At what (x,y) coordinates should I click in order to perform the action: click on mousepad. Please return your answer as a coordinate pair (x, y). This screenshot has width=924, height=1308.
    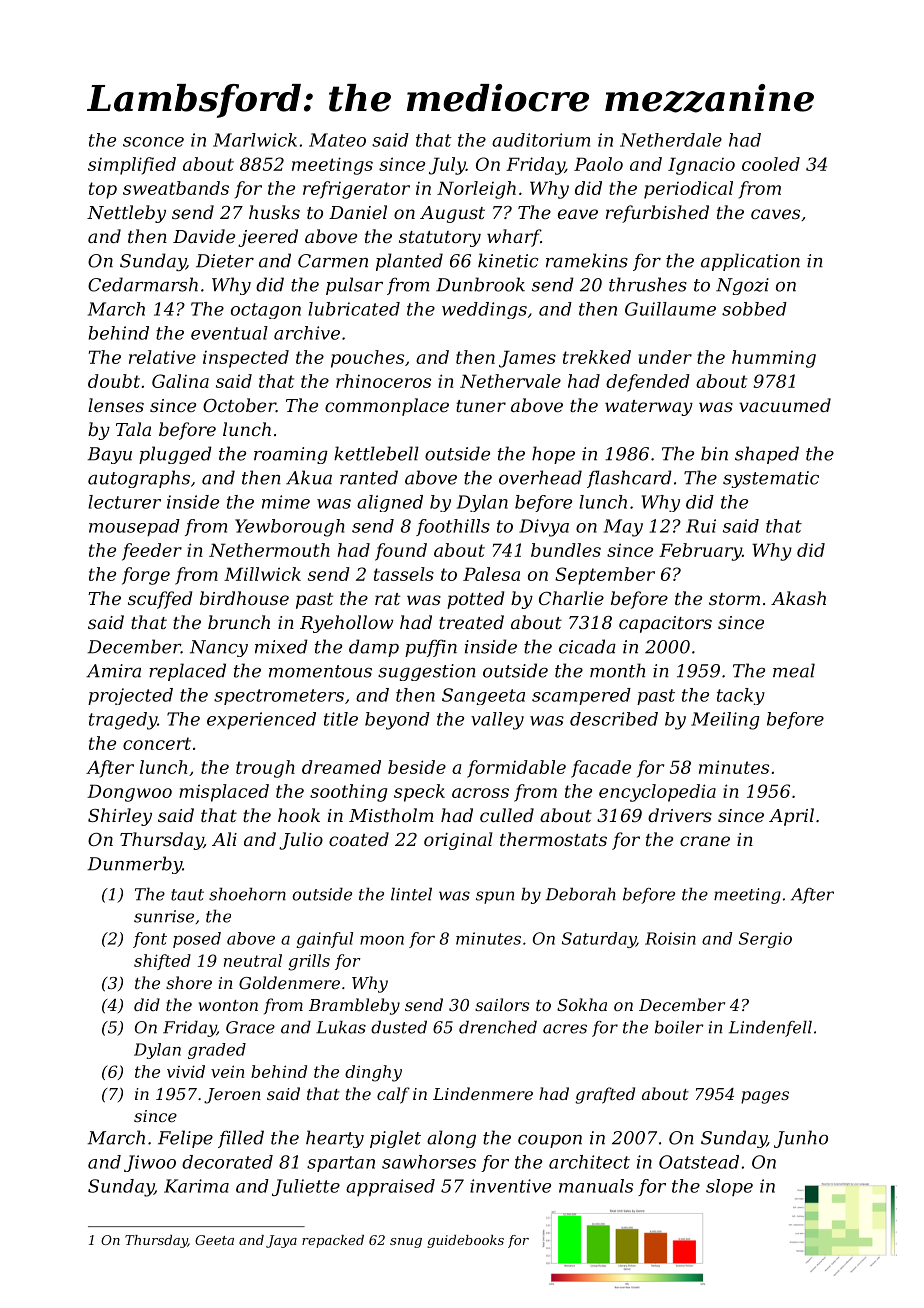
    Looking at the image, I should click on (134, 527).
